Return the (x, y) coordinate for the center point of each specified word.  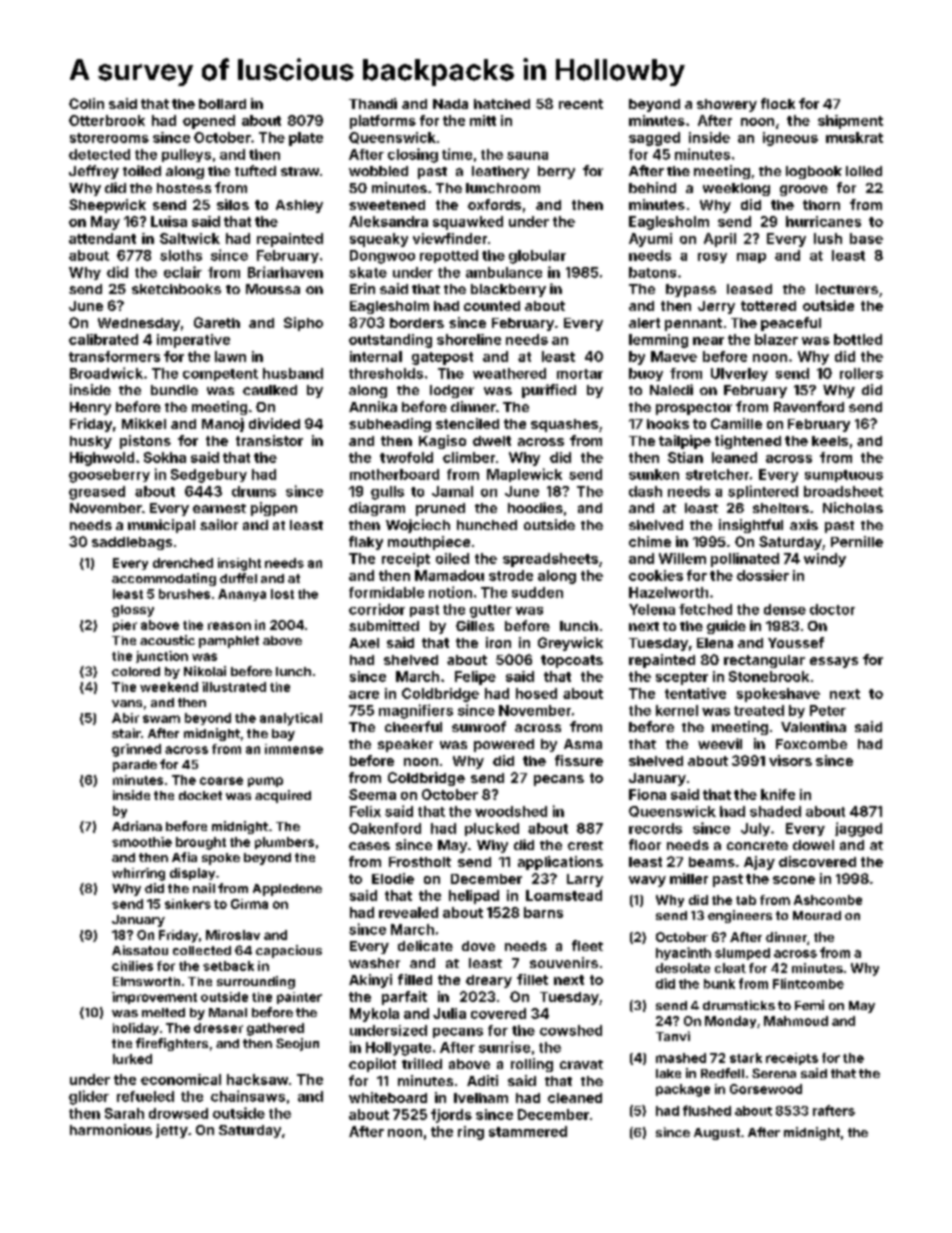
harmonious (111, 1129)
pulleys (186, 155)
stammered (528, 1131)
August (717, 1134)
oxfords (494, 204)
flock (778, 103)
